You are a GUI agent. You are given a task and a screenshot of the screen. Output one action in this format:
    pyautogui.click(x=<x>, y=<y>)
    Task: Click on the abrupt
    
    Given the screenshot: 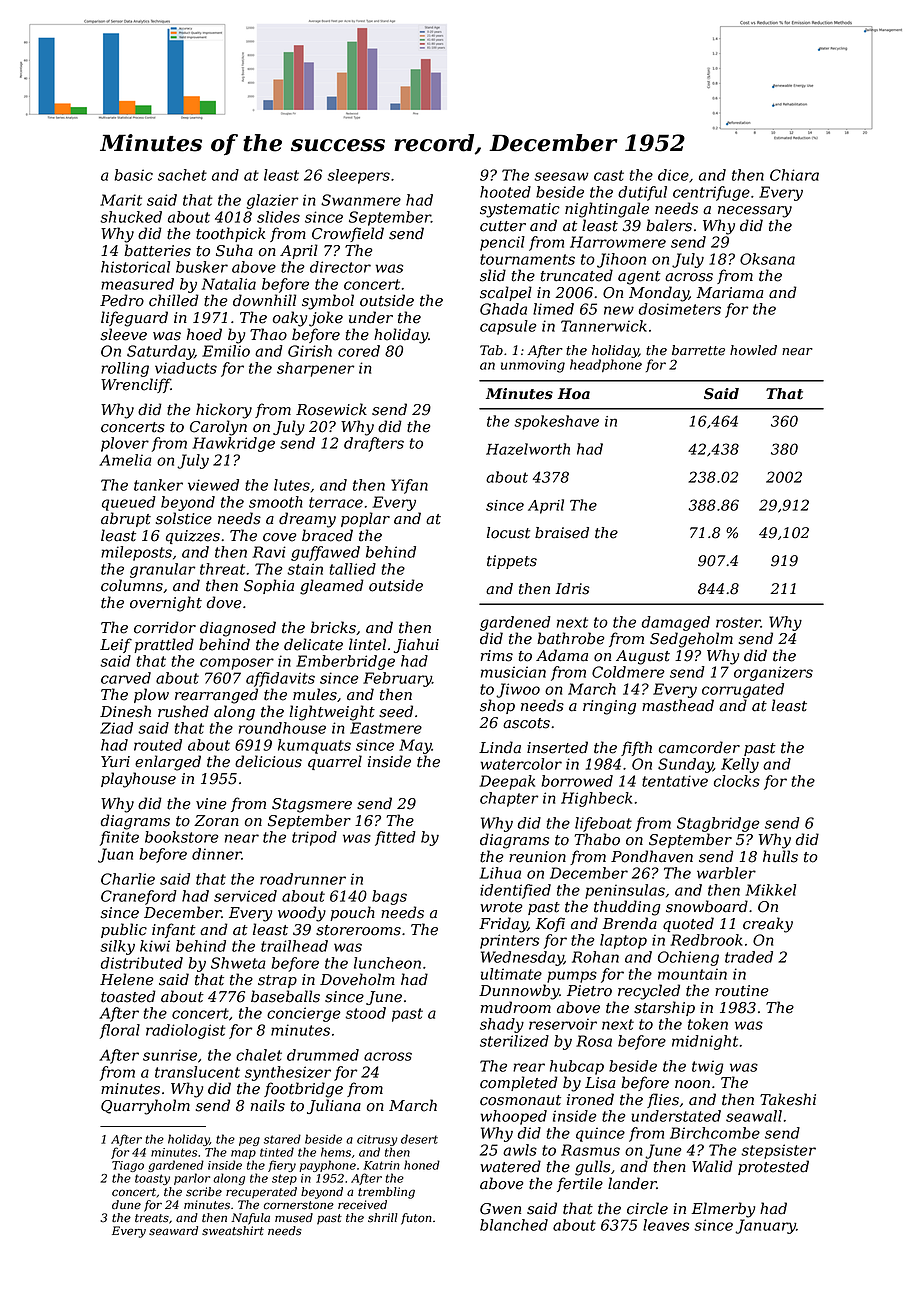 What is the action you would take?
    pyautogui.click(x=126, y=519)
